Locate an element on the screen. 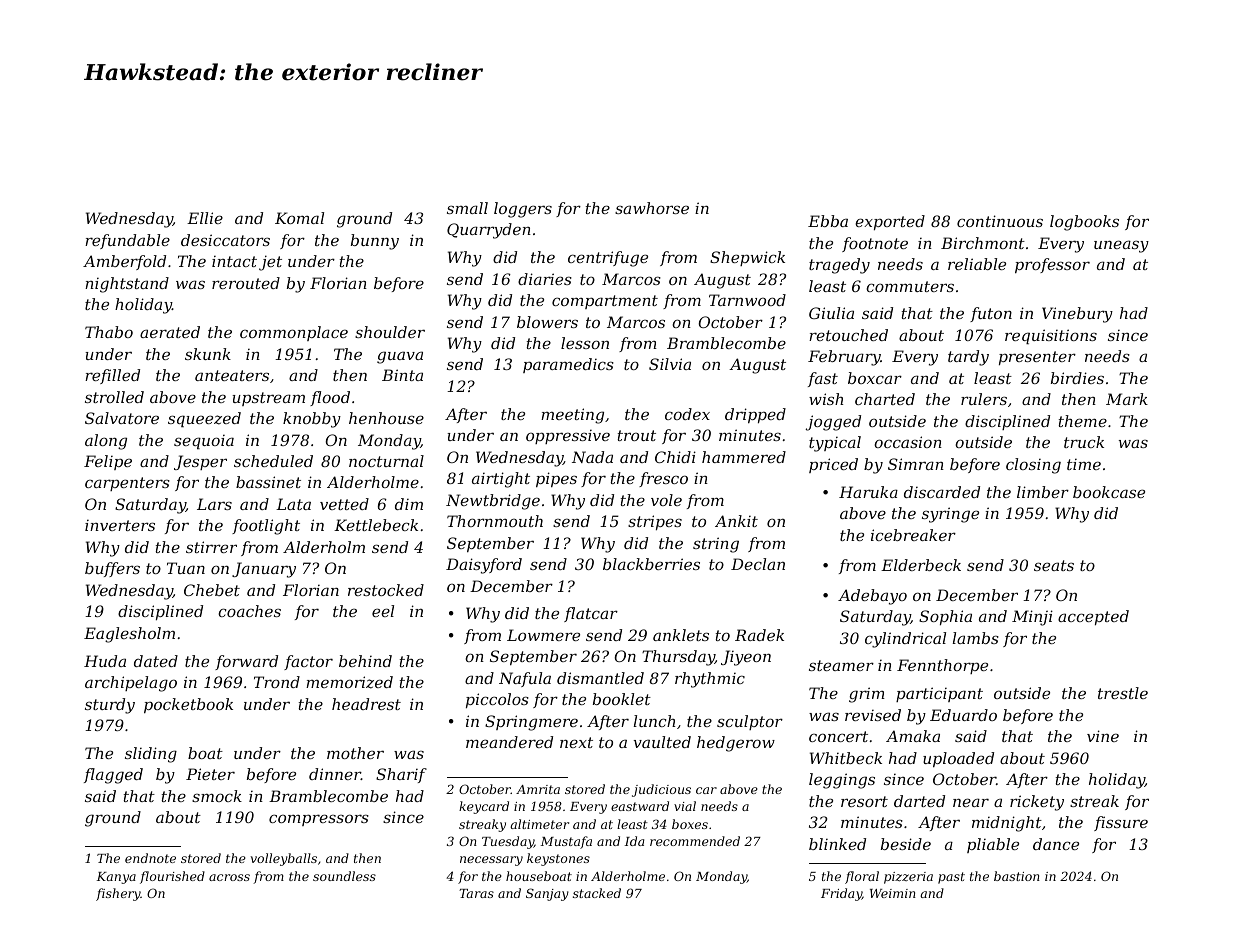 This screenshot has width=1233, height=952. Nafula is located at coordinates (525, 679).
